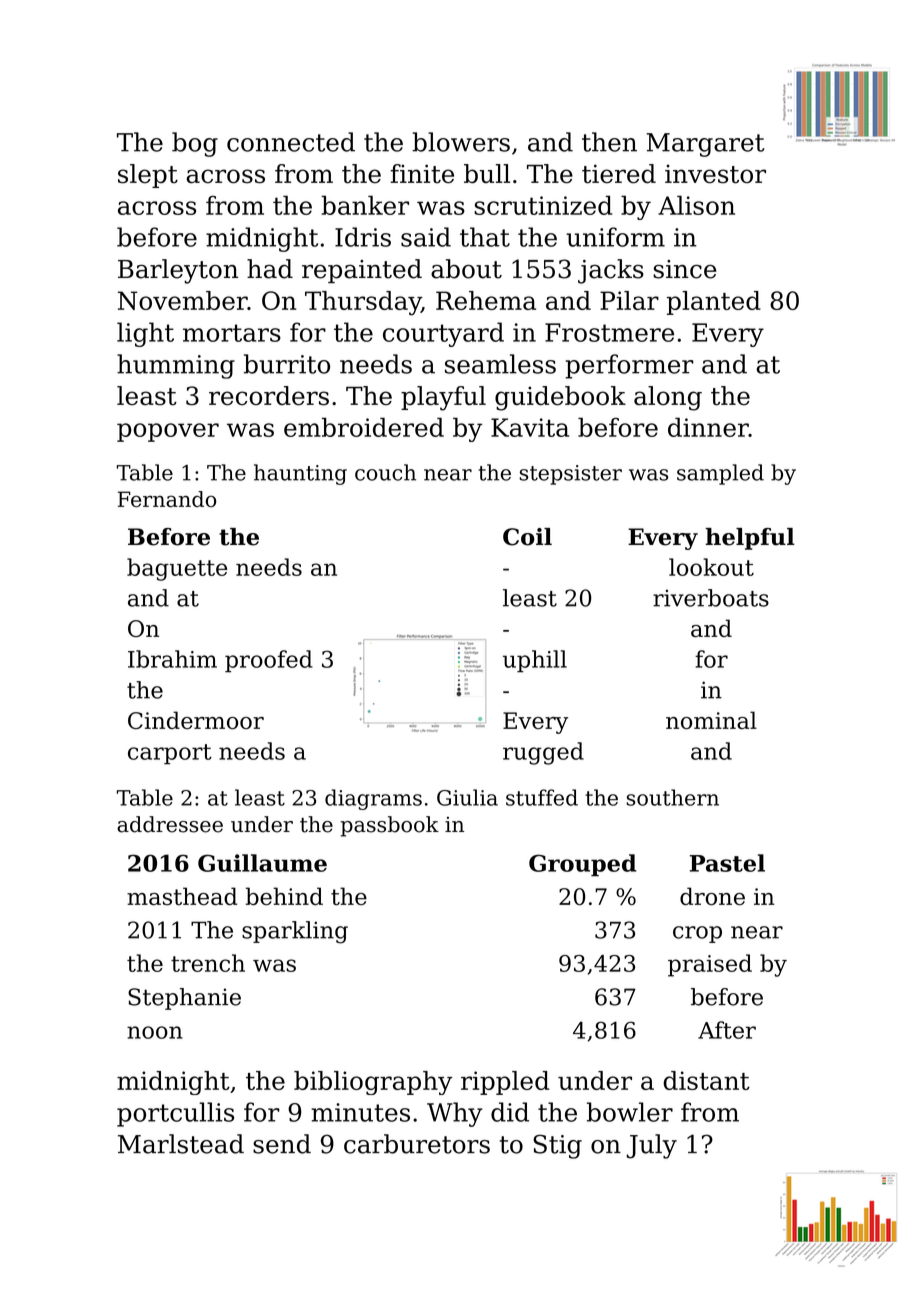 This page has height=1311, width=924. What do you see at coordinates (167, 499) in the page?
I see `Fernando` at bounding box center [167, 499].
